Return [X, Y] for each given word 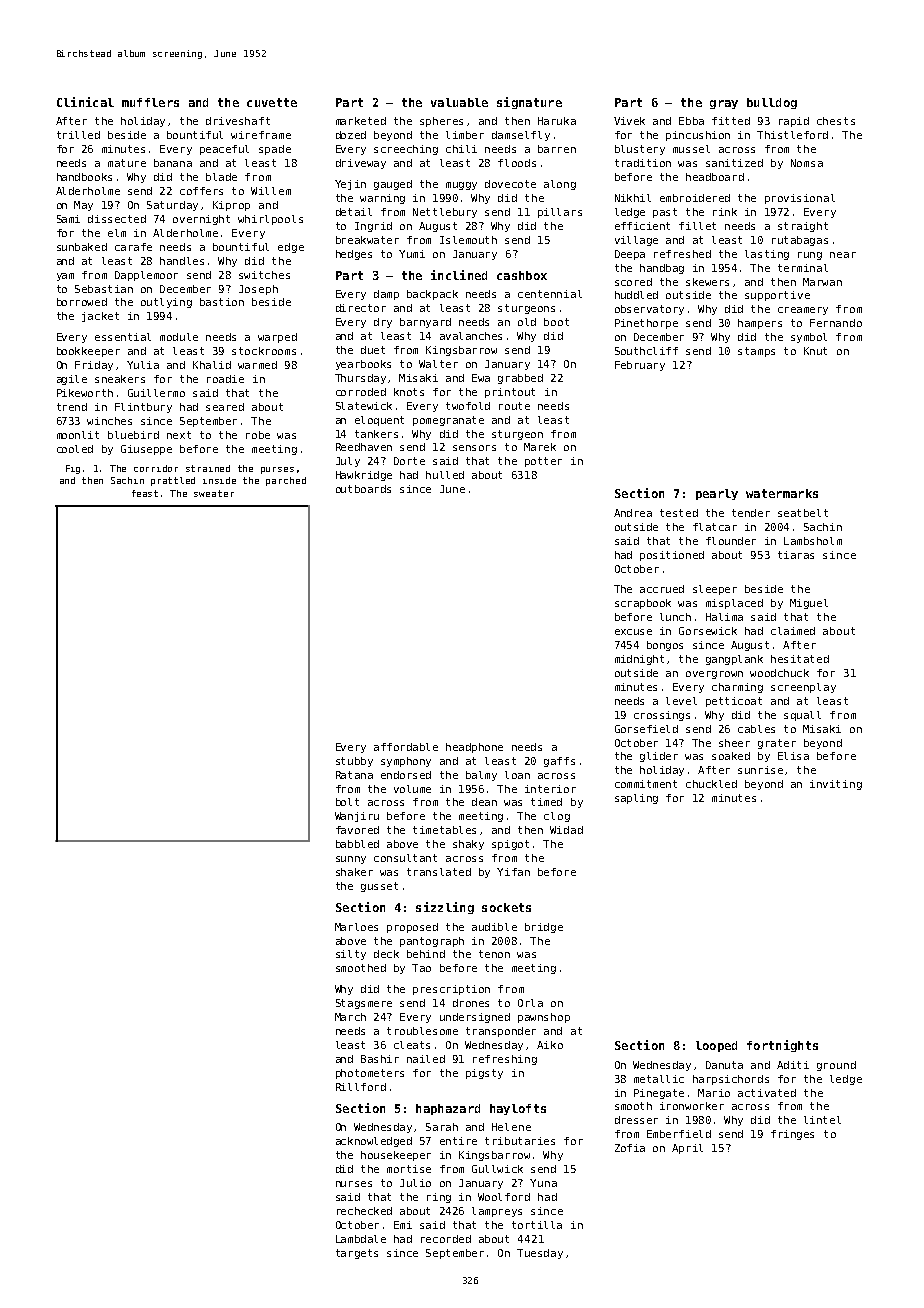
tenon [494, 954]
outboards [363, 489]
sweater [214, 493]
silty [351, 955]
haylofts [518, 1109]
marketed [361, 121]
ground [836, 1066]
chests [836, 121]
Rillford [361, 1087]
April [687, 1149]
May [83, 206]
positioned [672, 556]
